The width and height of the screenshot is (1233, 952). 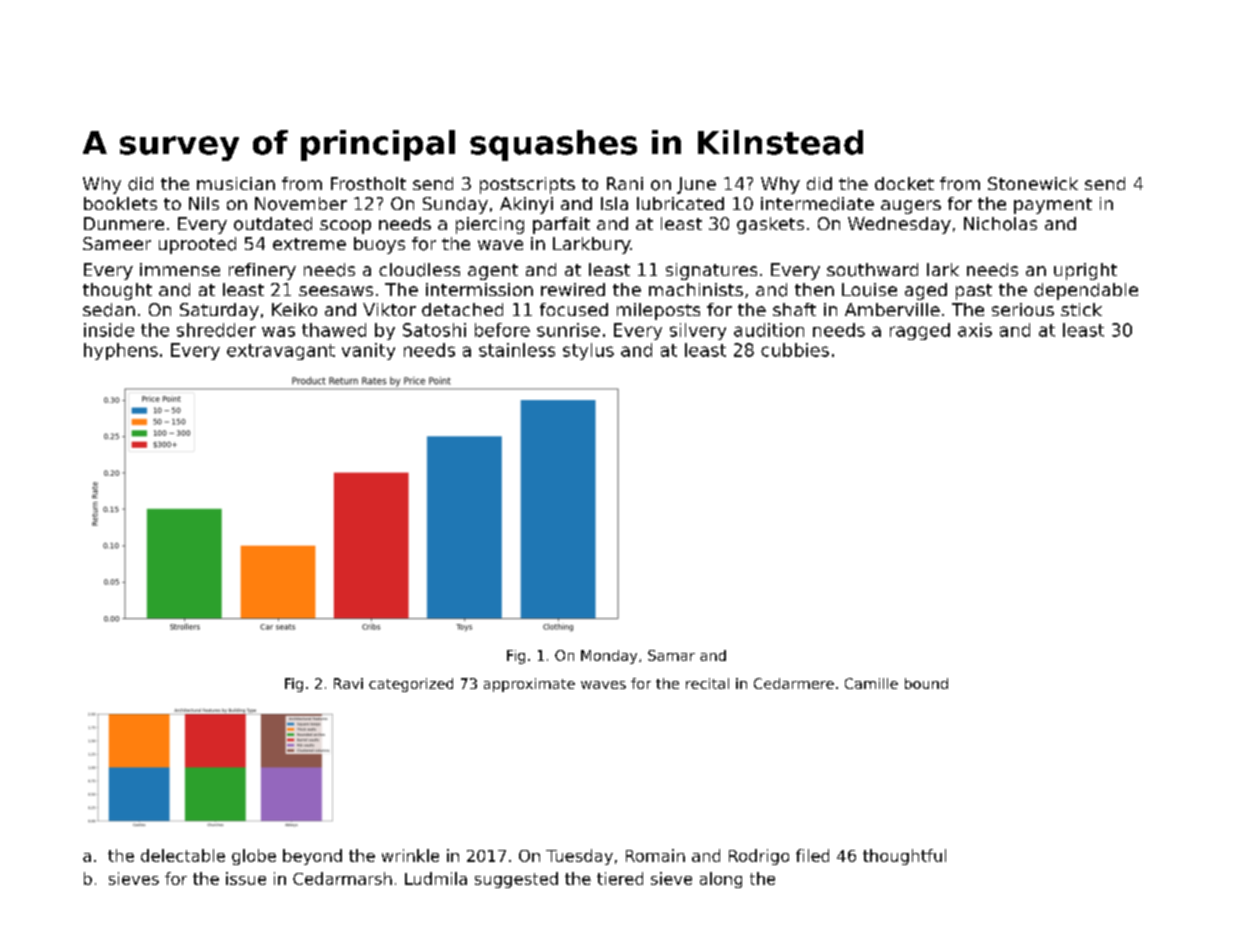 What do you see at coordinates (680, 203) in the screenshot?
I see `lubricated` at bounding box center [680, 203].
